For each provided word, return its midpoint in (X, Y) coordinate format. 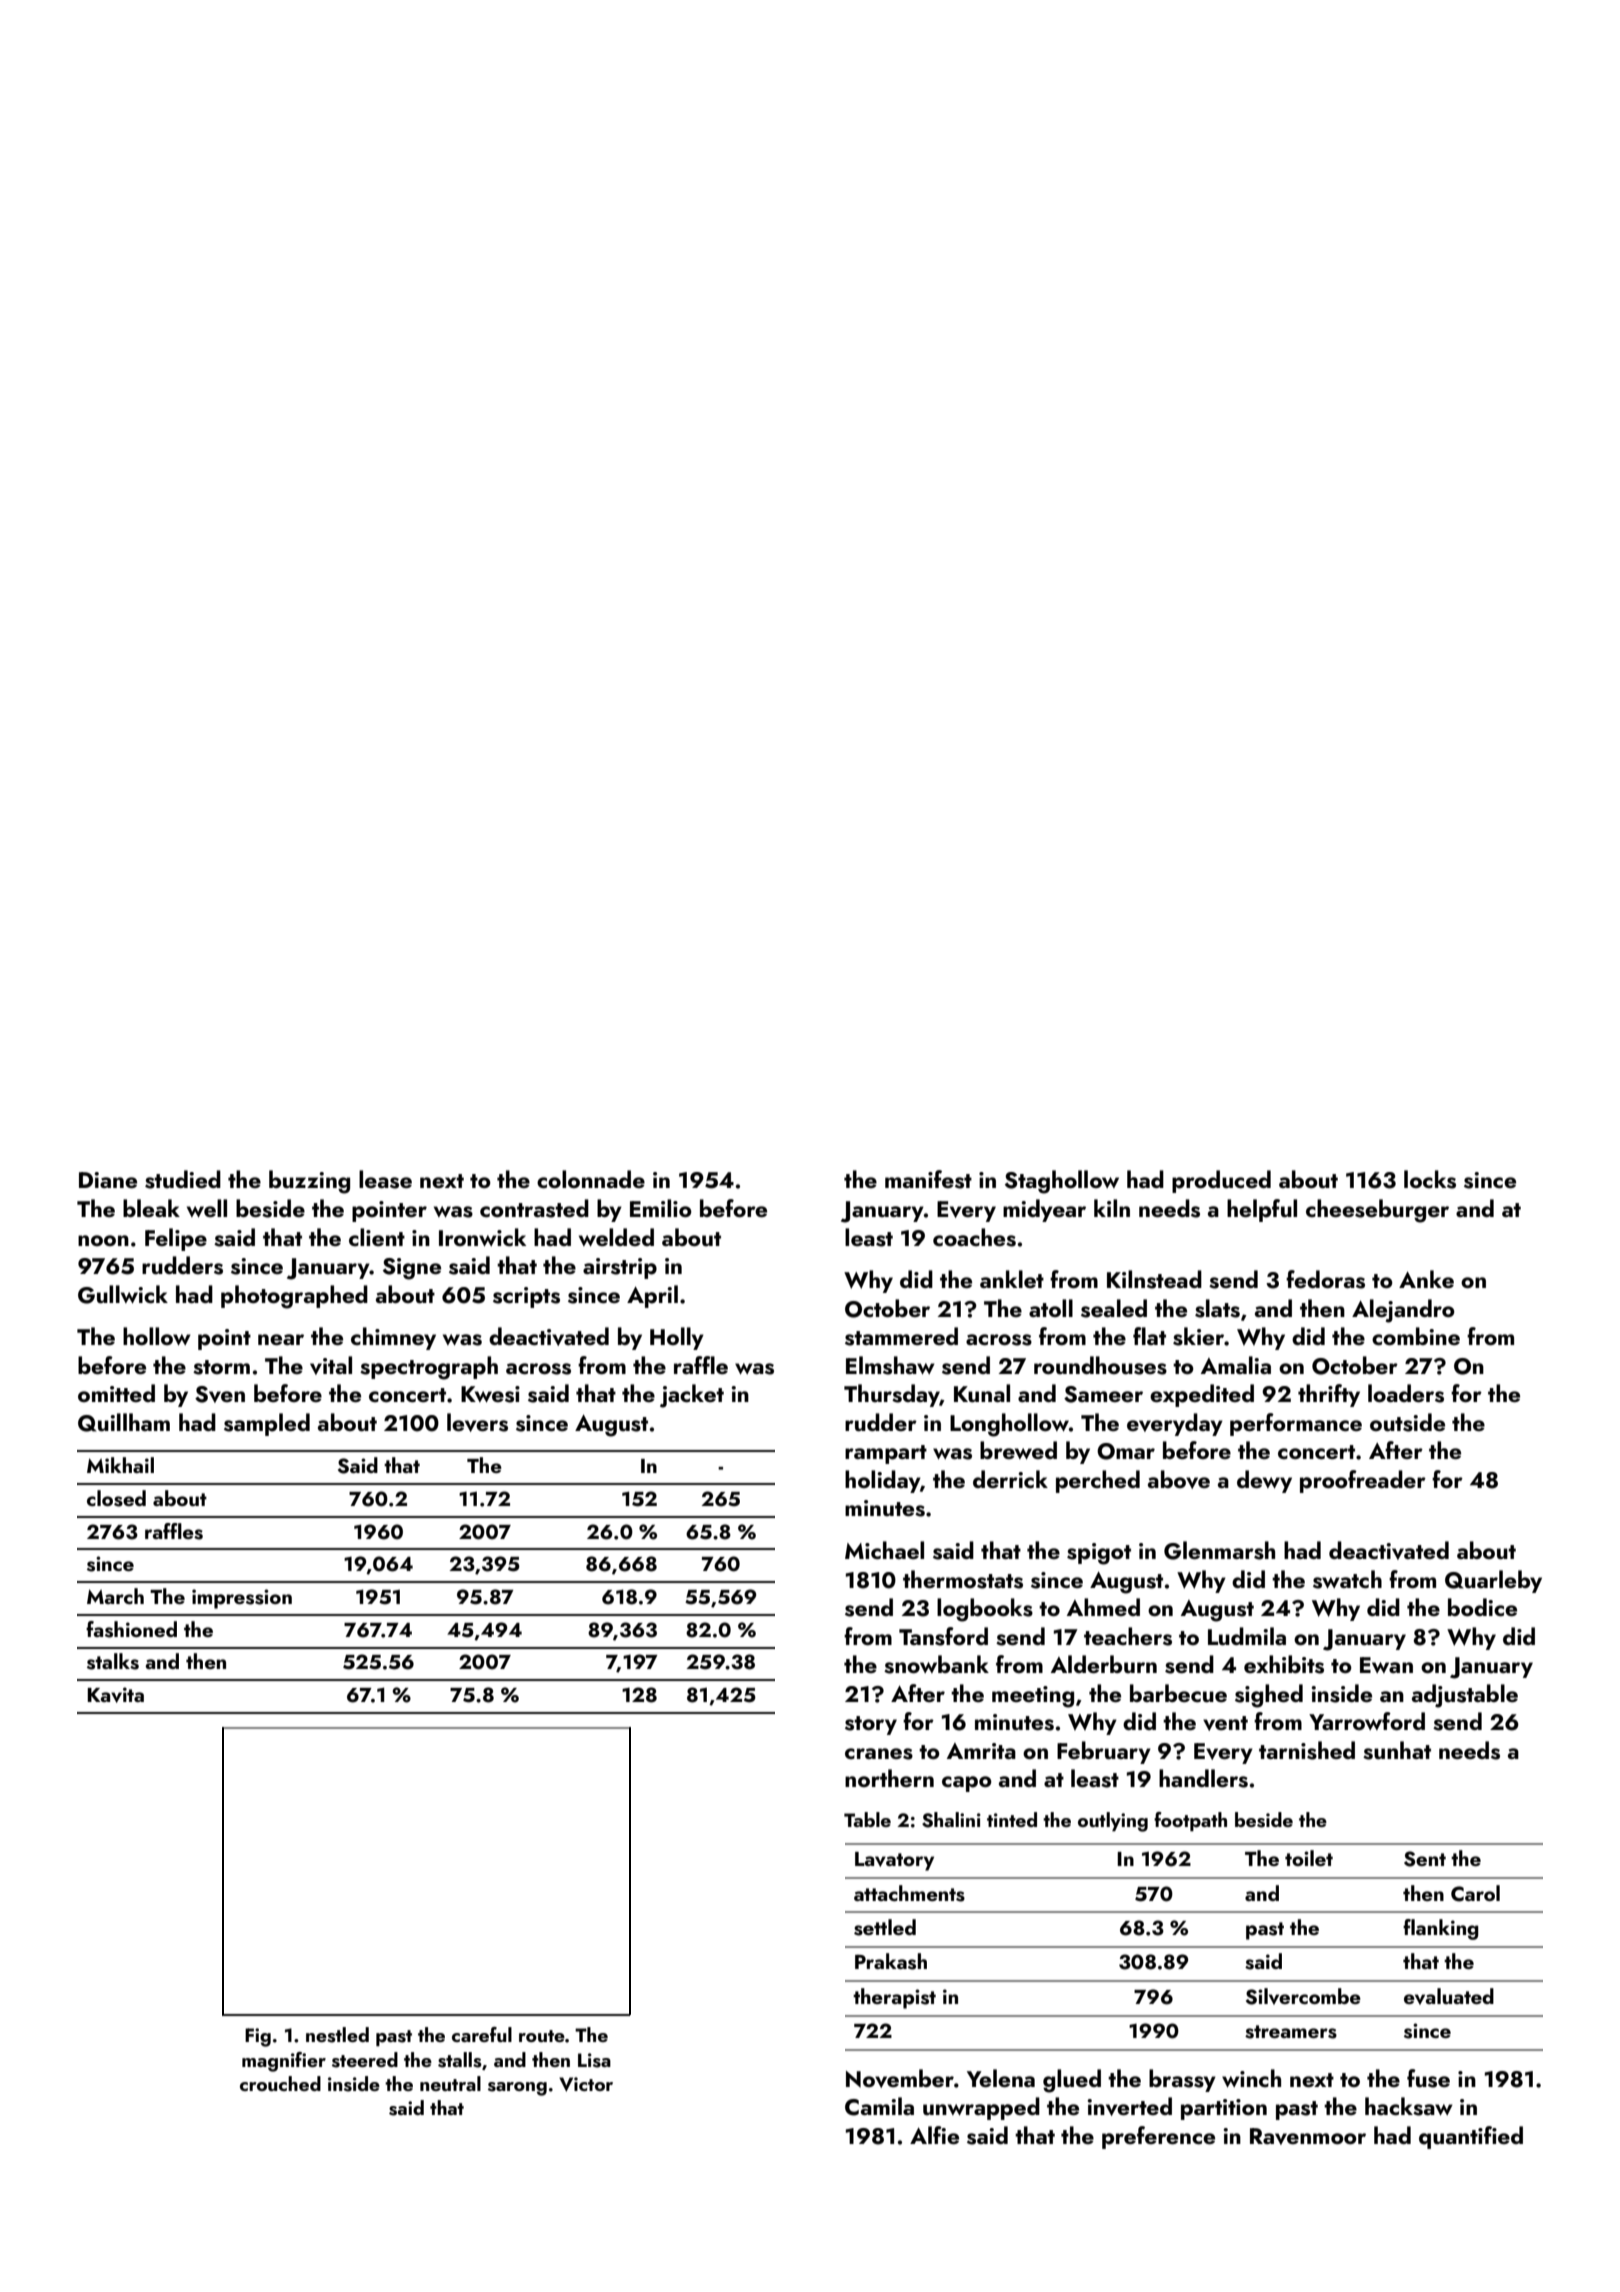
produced (1221, 1181)
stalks (113, 1661)
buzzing (309, 1182)
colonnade (591, 1179)
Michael (884, 1550)
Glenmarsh (1219, 1550)
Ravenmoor (1308, 2136)
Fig (258, 2037)
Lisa (594, 2060)
